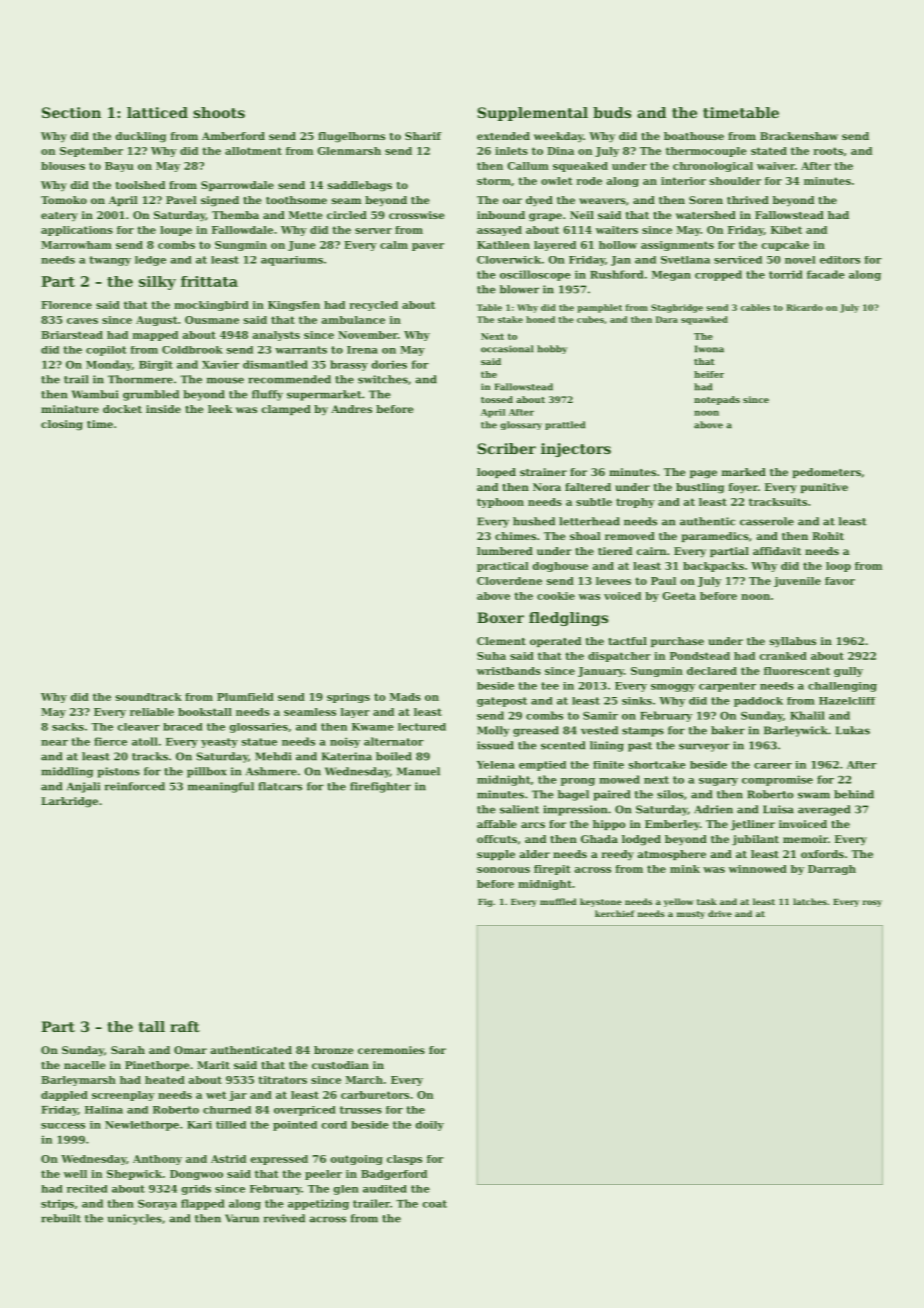 The height and width of the page is (1308, 924). Describe the element at coordinates (423, 136) in the page. I see `Sharif` at that location.
